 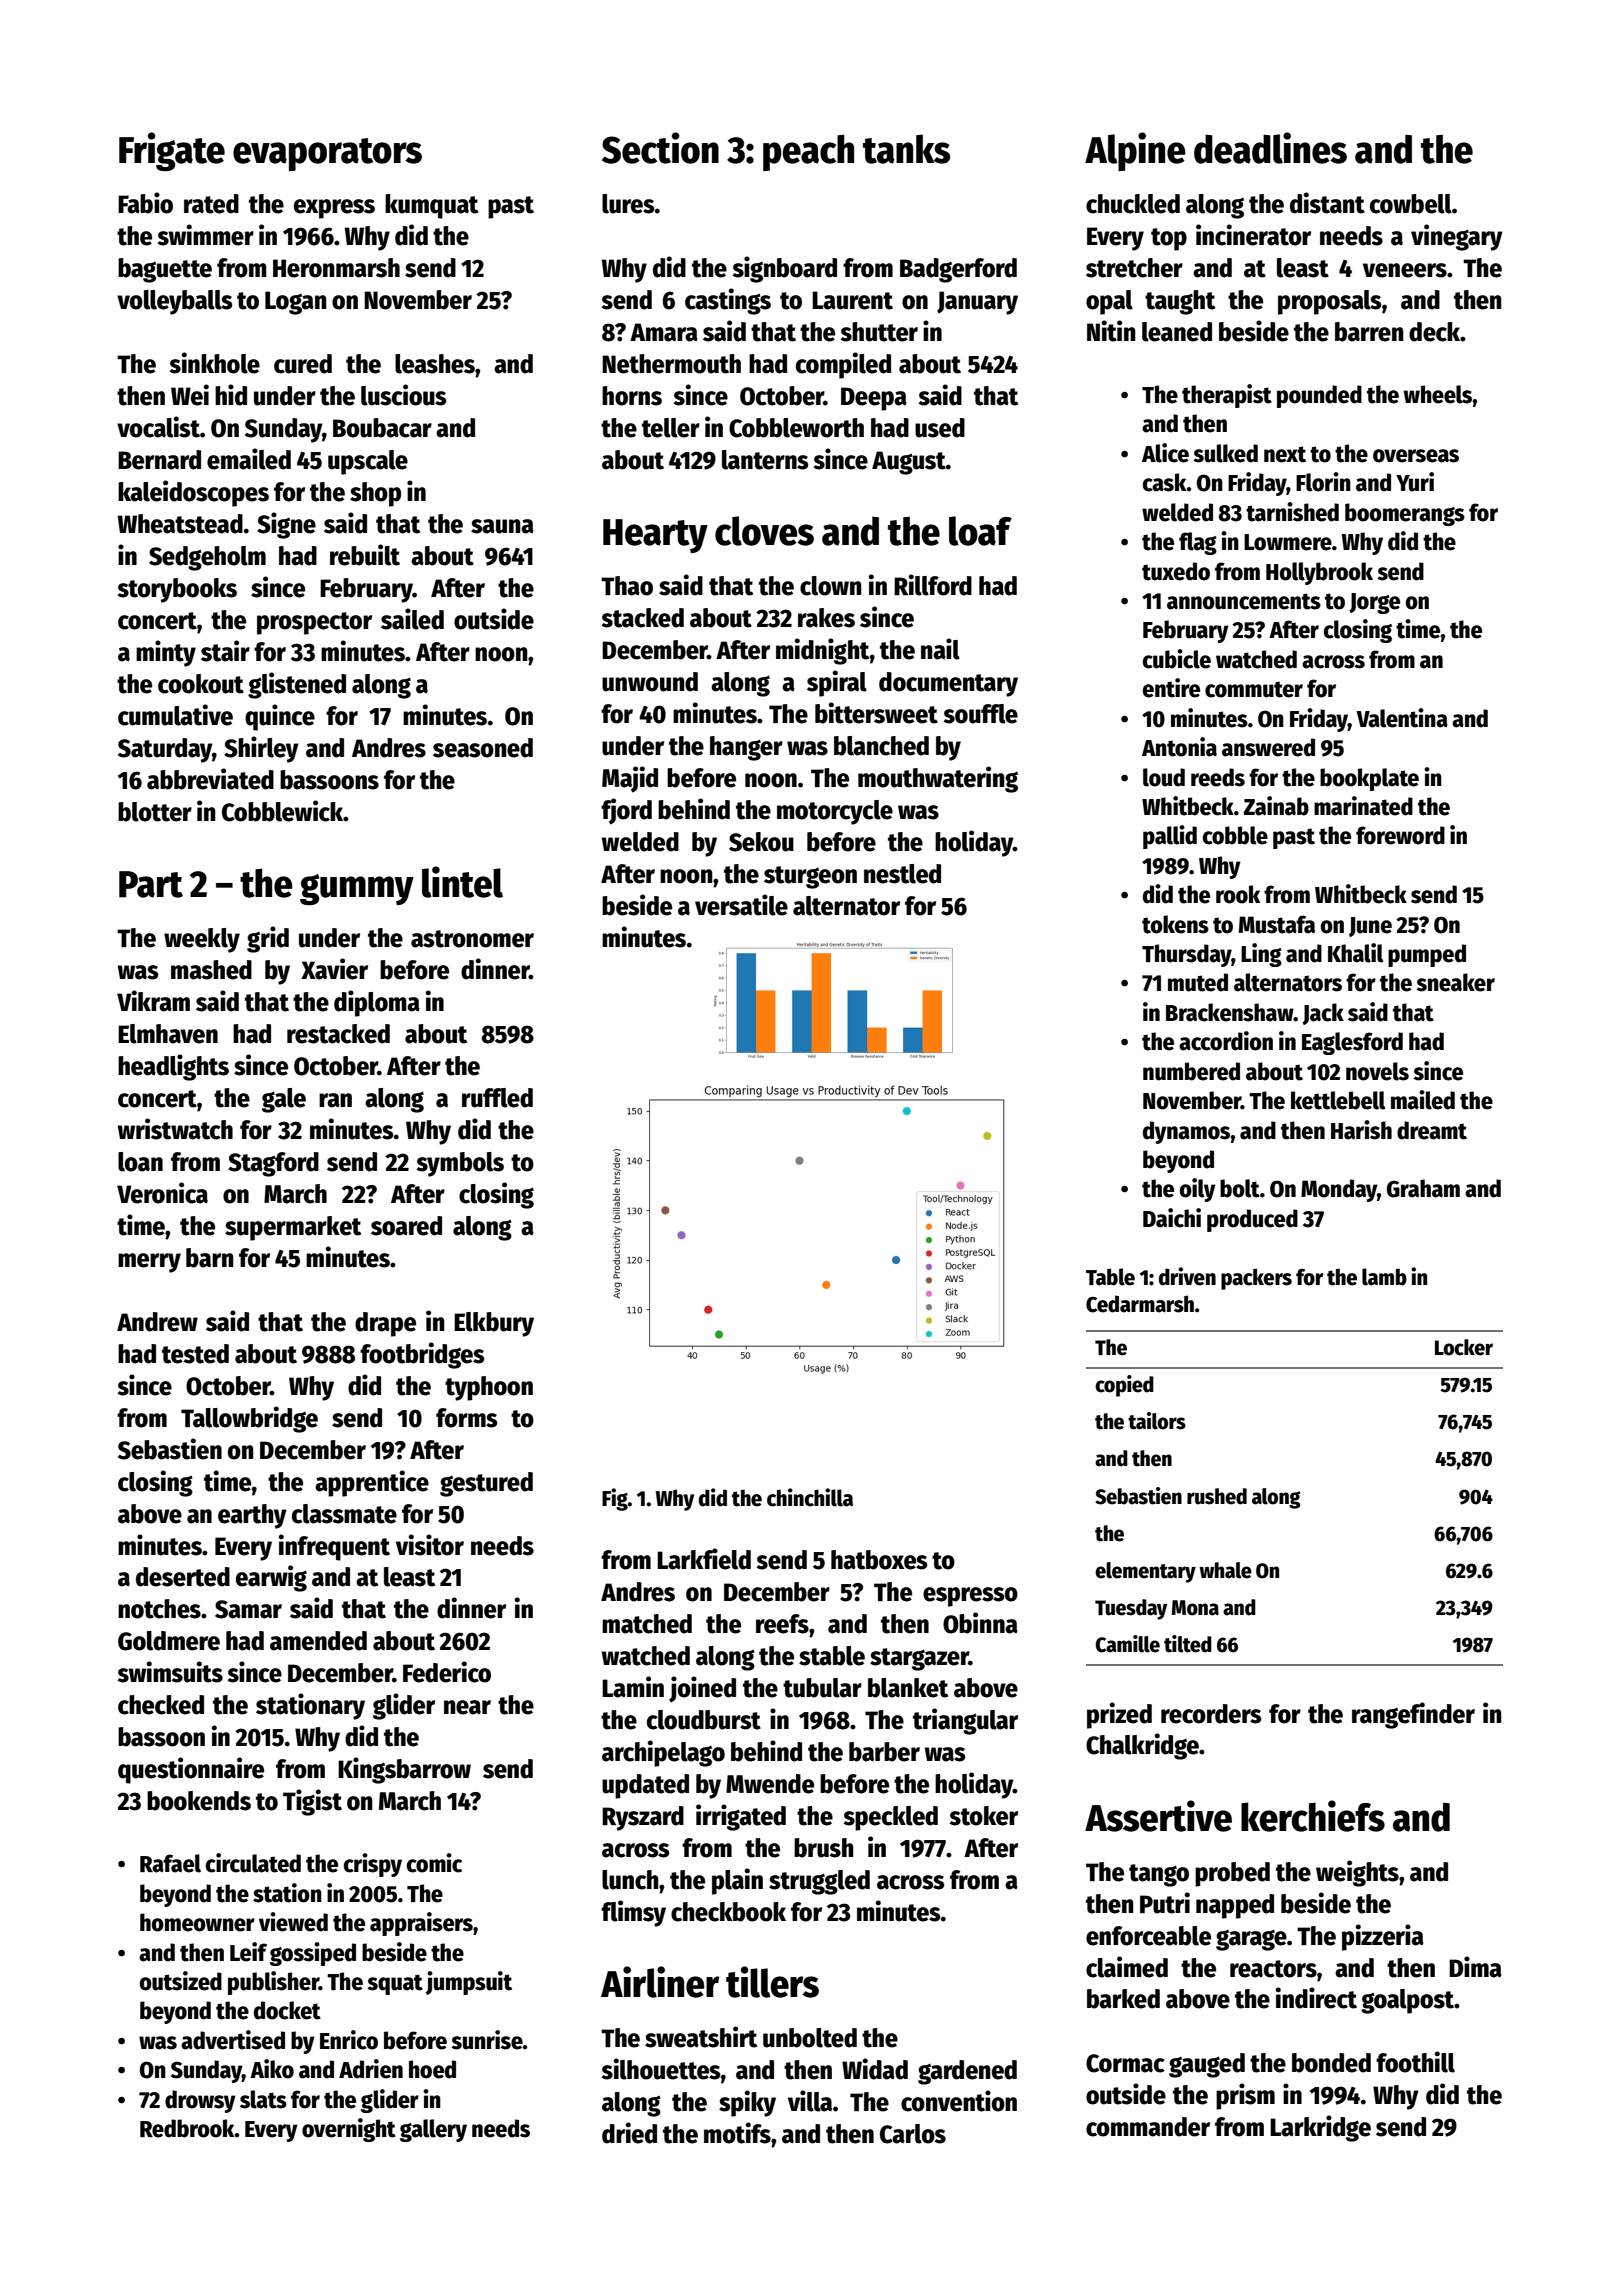 I want to click on Leif, so click(x=248, y=1952).
